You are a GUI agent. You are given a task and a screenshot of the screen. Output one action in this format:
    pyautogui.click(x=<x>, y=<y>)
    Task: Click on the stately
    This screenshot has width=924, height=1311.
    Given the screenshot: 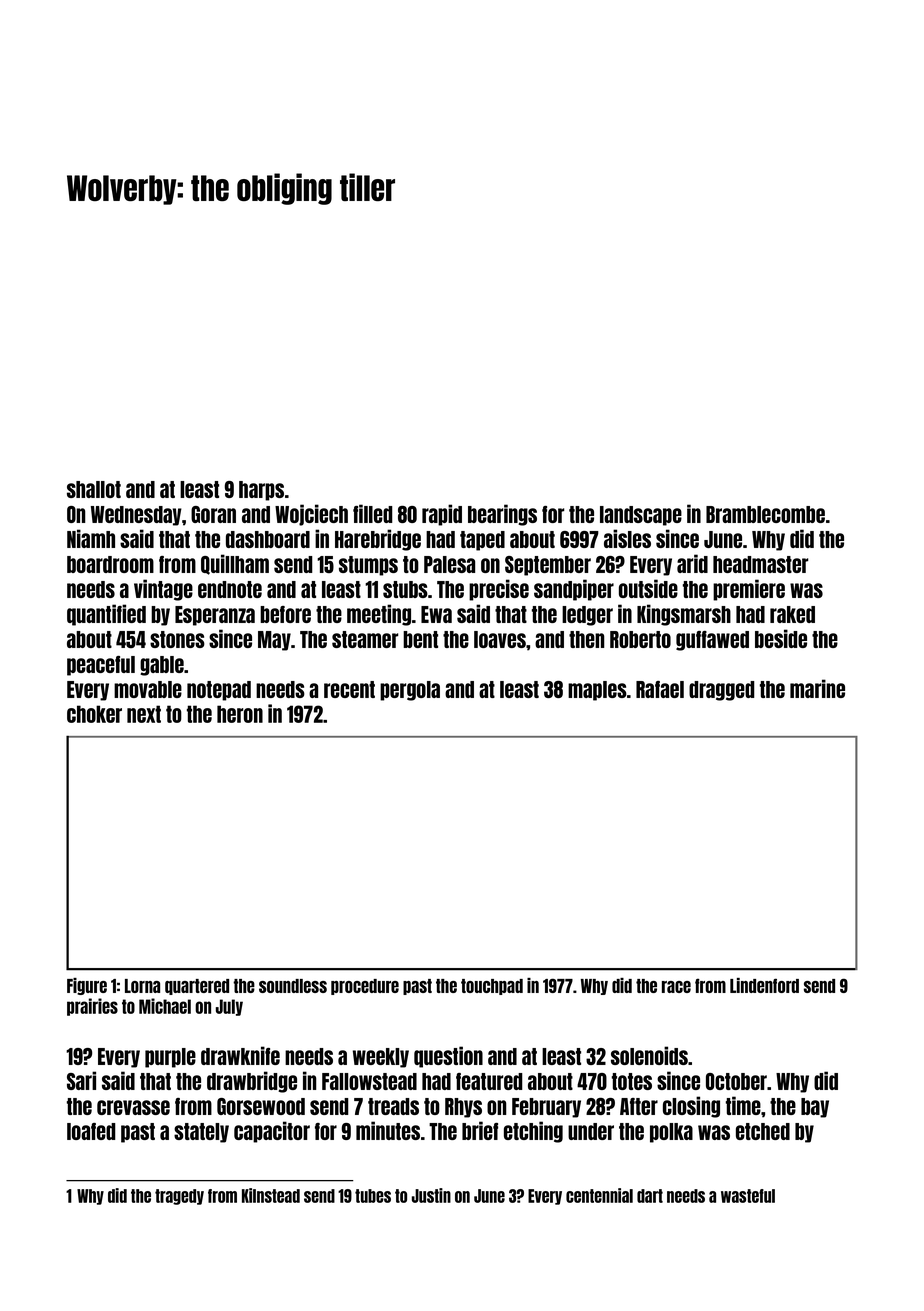 What is the action you would take?
    pyautogui.click(x=201, y=1133)
